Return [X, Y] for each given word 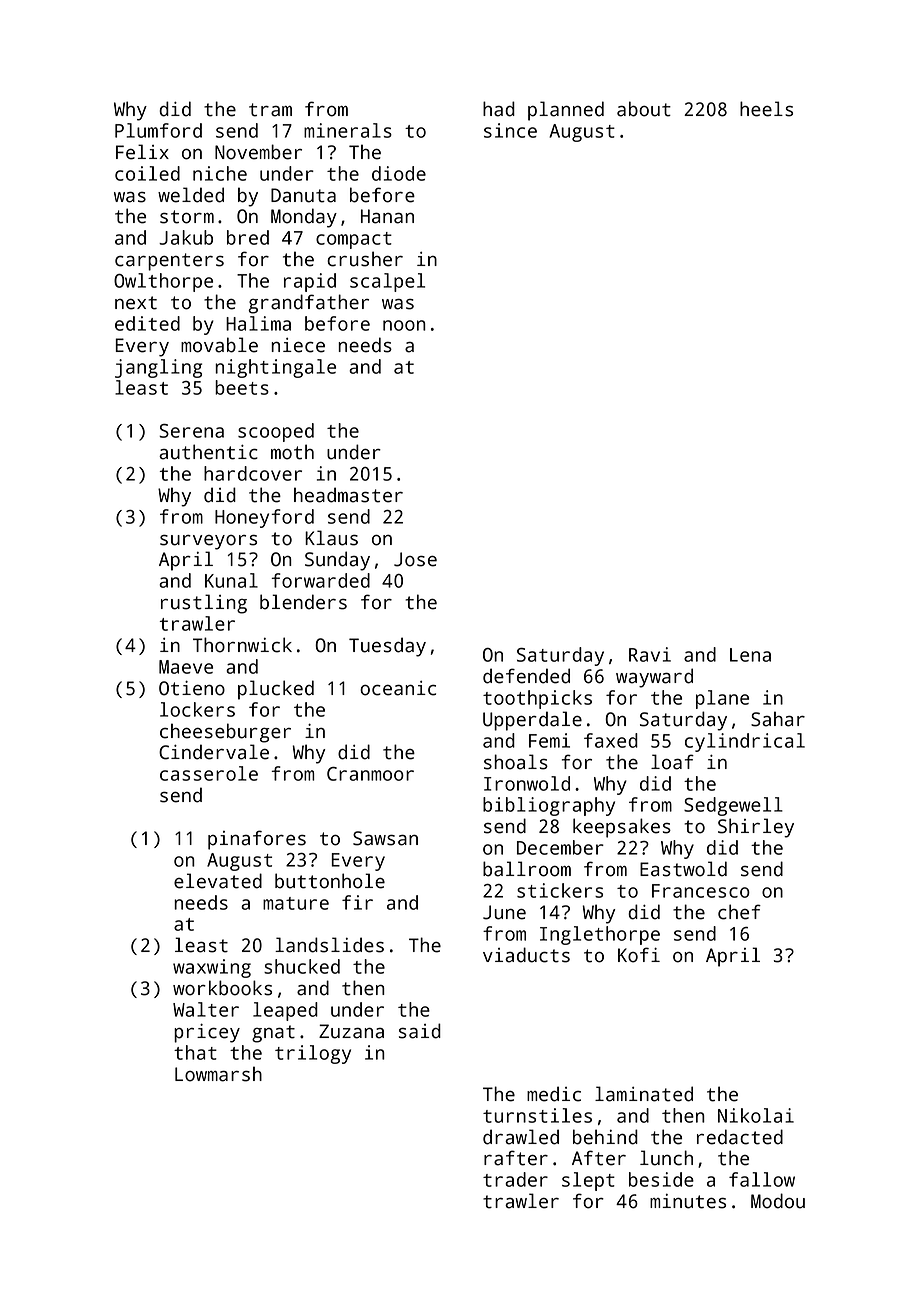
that [195, 1052]
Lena [750, 655]
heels [766, 109]
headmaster [348, 495]
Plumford [158, 130]
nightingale [275, 368]
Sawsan [385, 838]
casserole [209, 773]
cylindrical [745, 742]
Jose [415, 559]
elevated [218, 881]
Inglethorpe [600, 935]
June [504, 912]
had [499, 109]
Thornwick [242, 645]
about [644, 109]
